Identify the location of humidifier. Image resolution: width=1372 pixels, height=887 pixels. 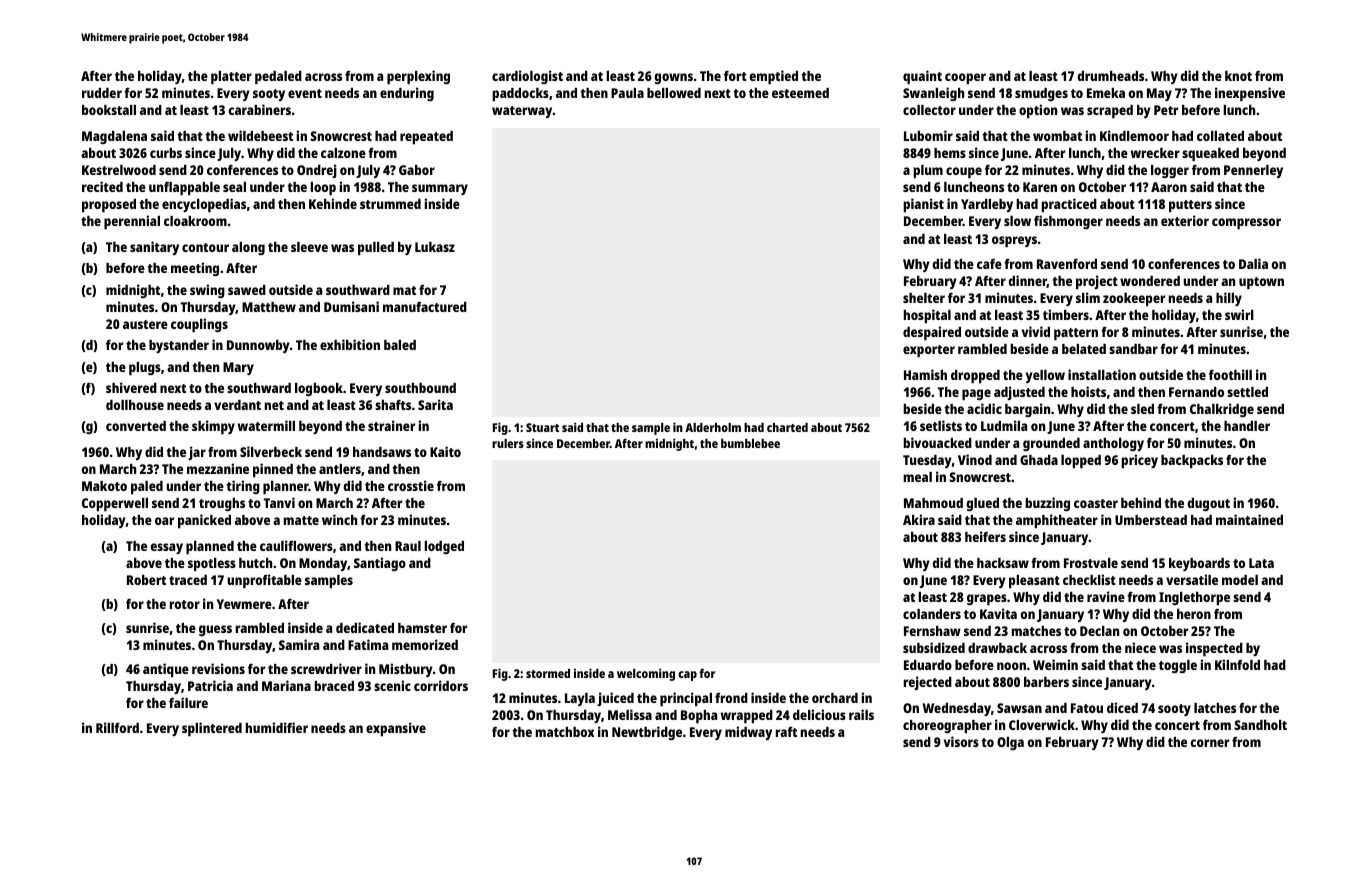
(276, 727).
